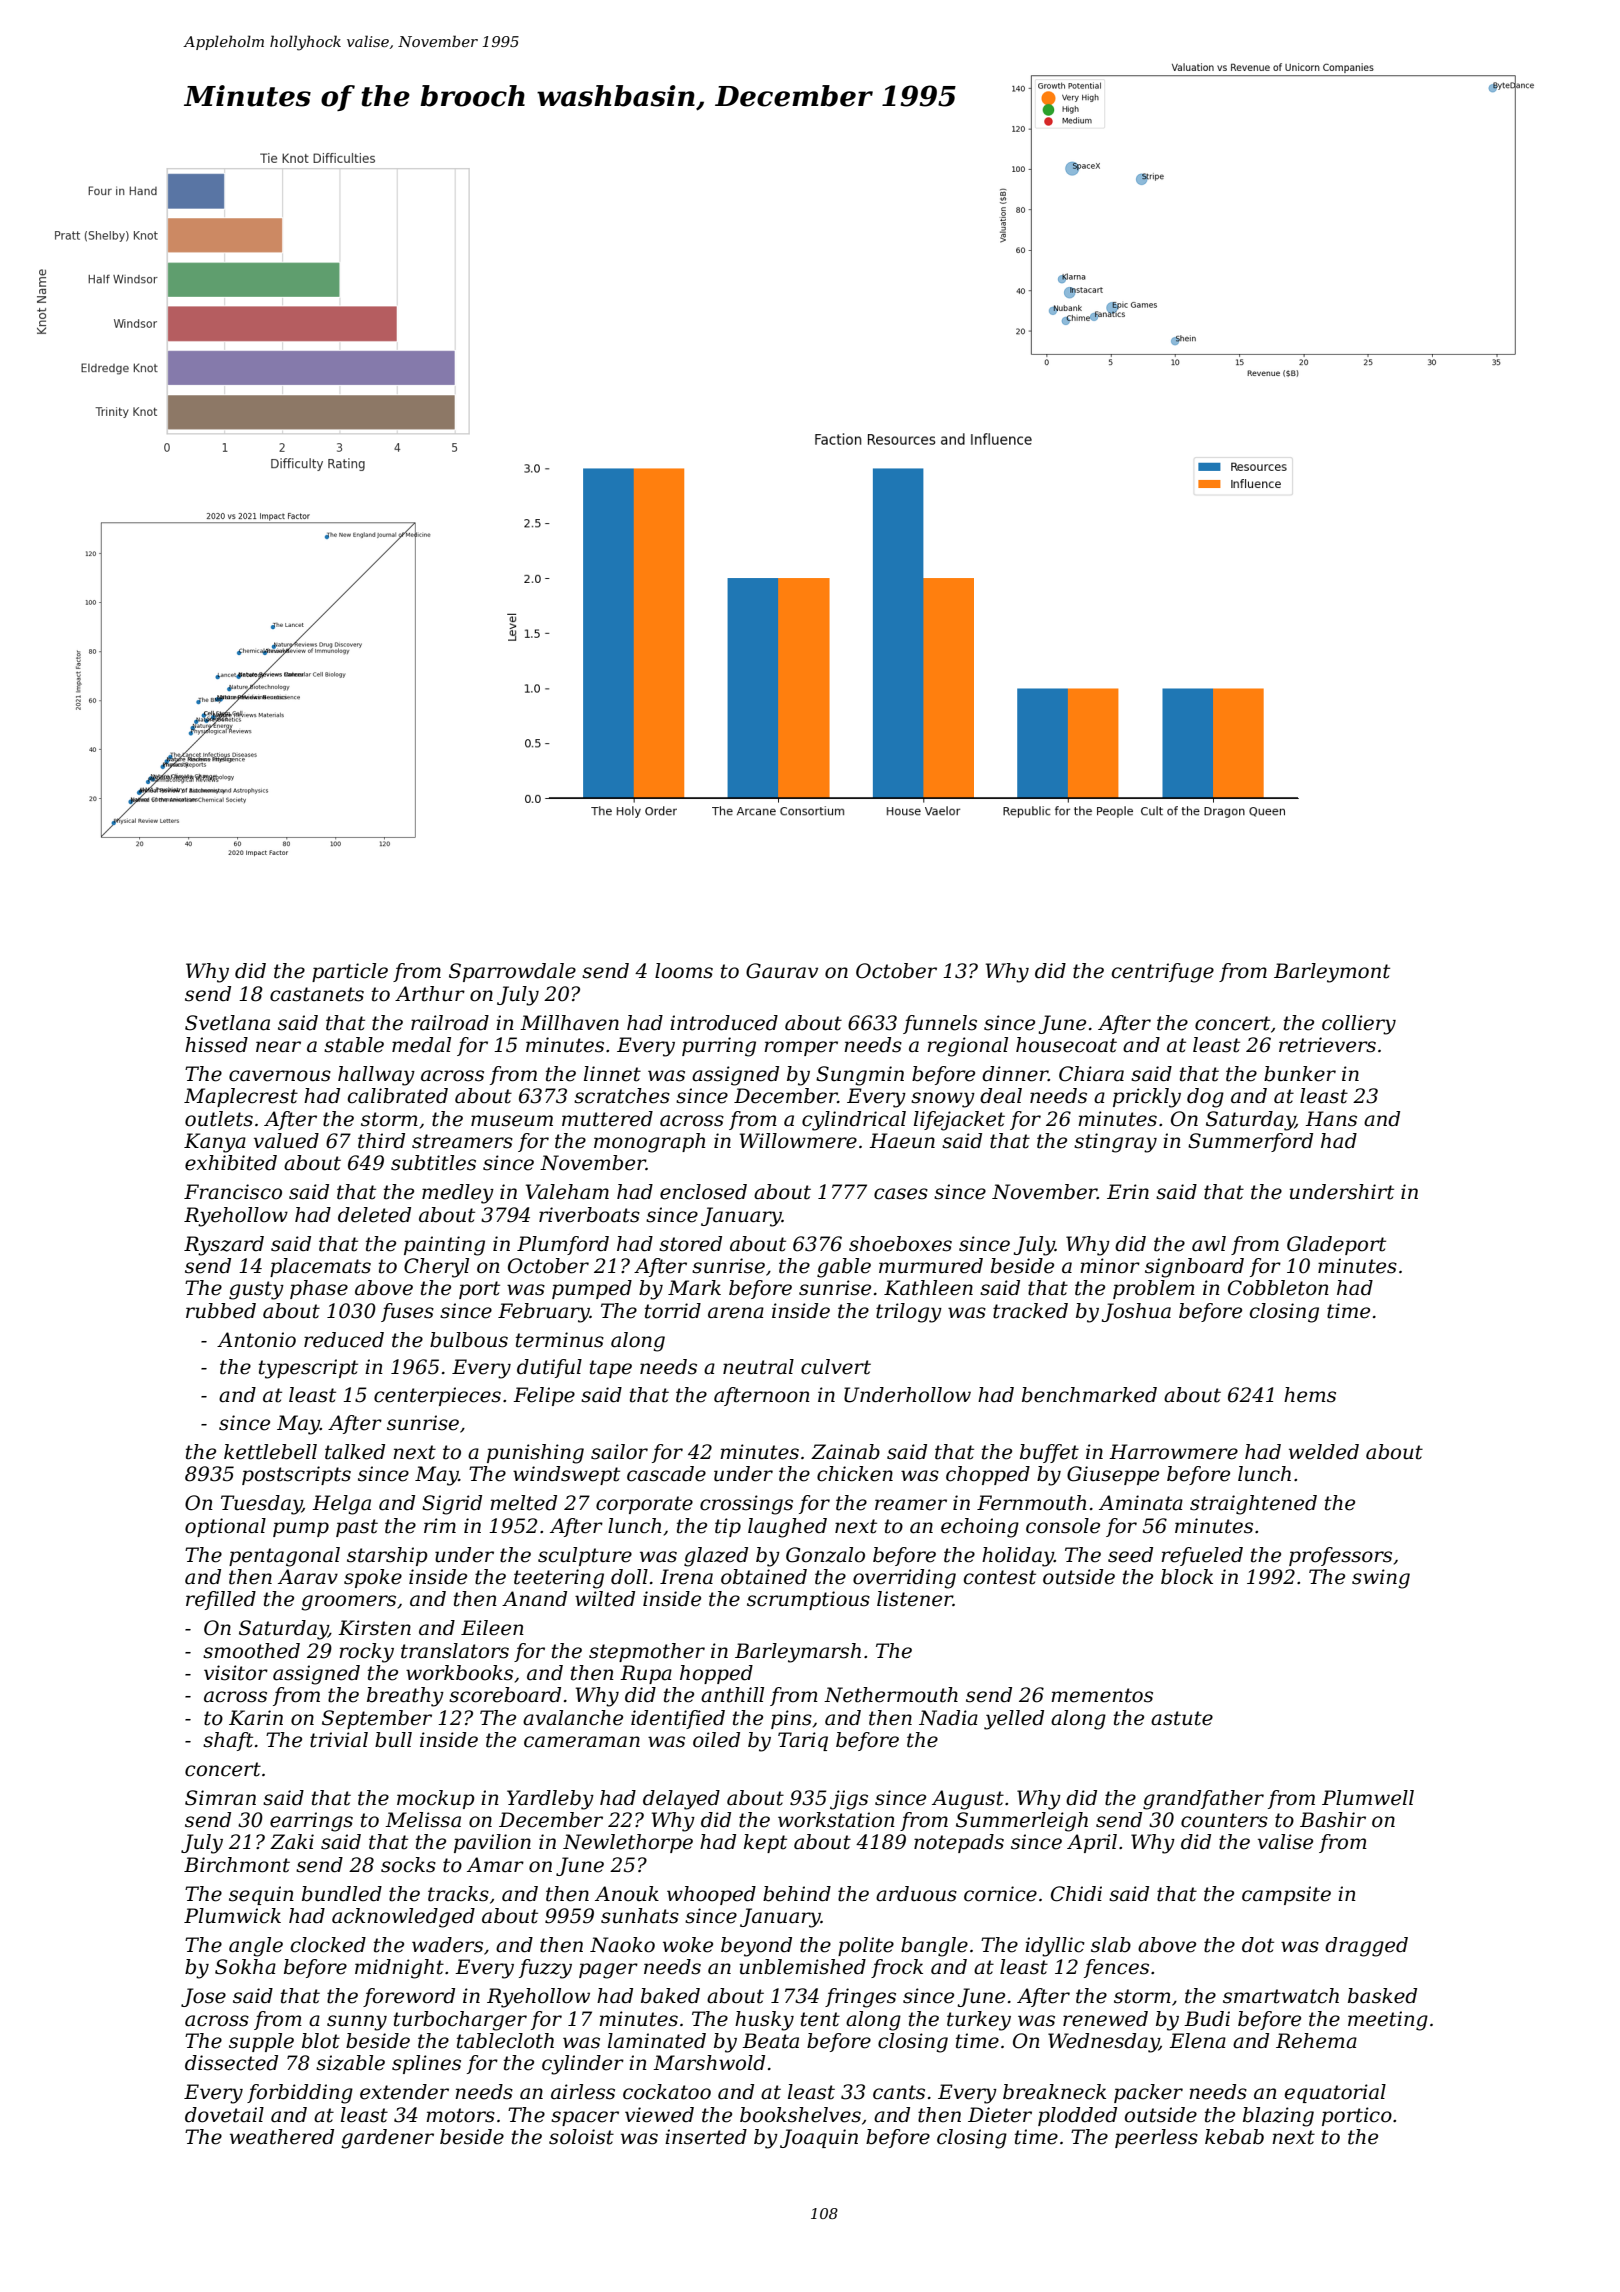 Image resolution: width=1620 pixels, height=2292 pixels. Describe the element at coordinates (387, 2139) in the image. I see `gardener` at that location.
